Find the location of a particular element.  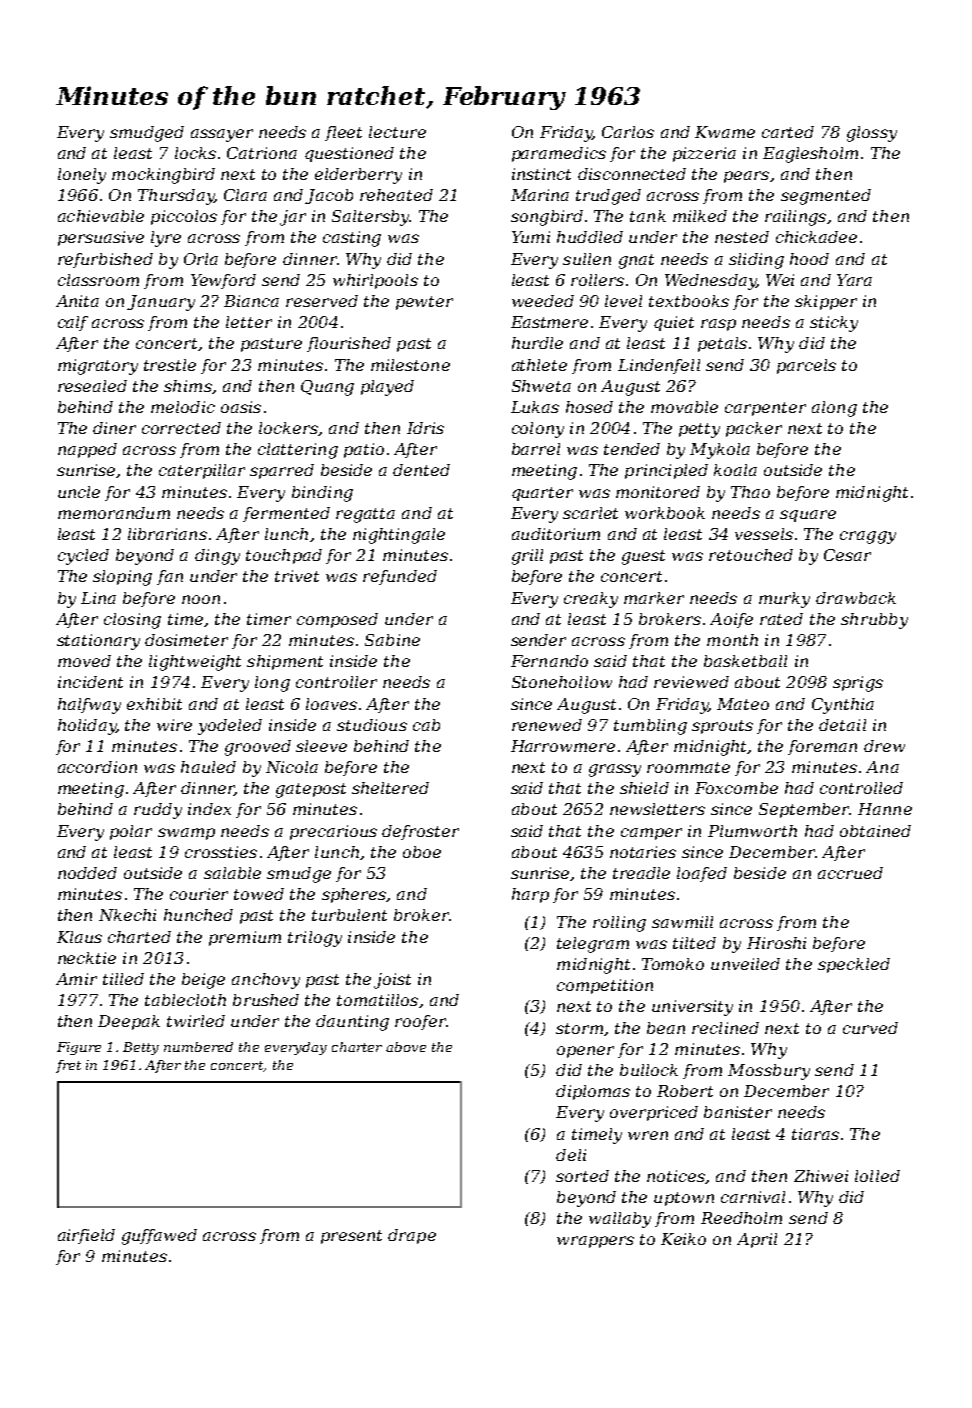

harp is located at coordinates (530, 895).
